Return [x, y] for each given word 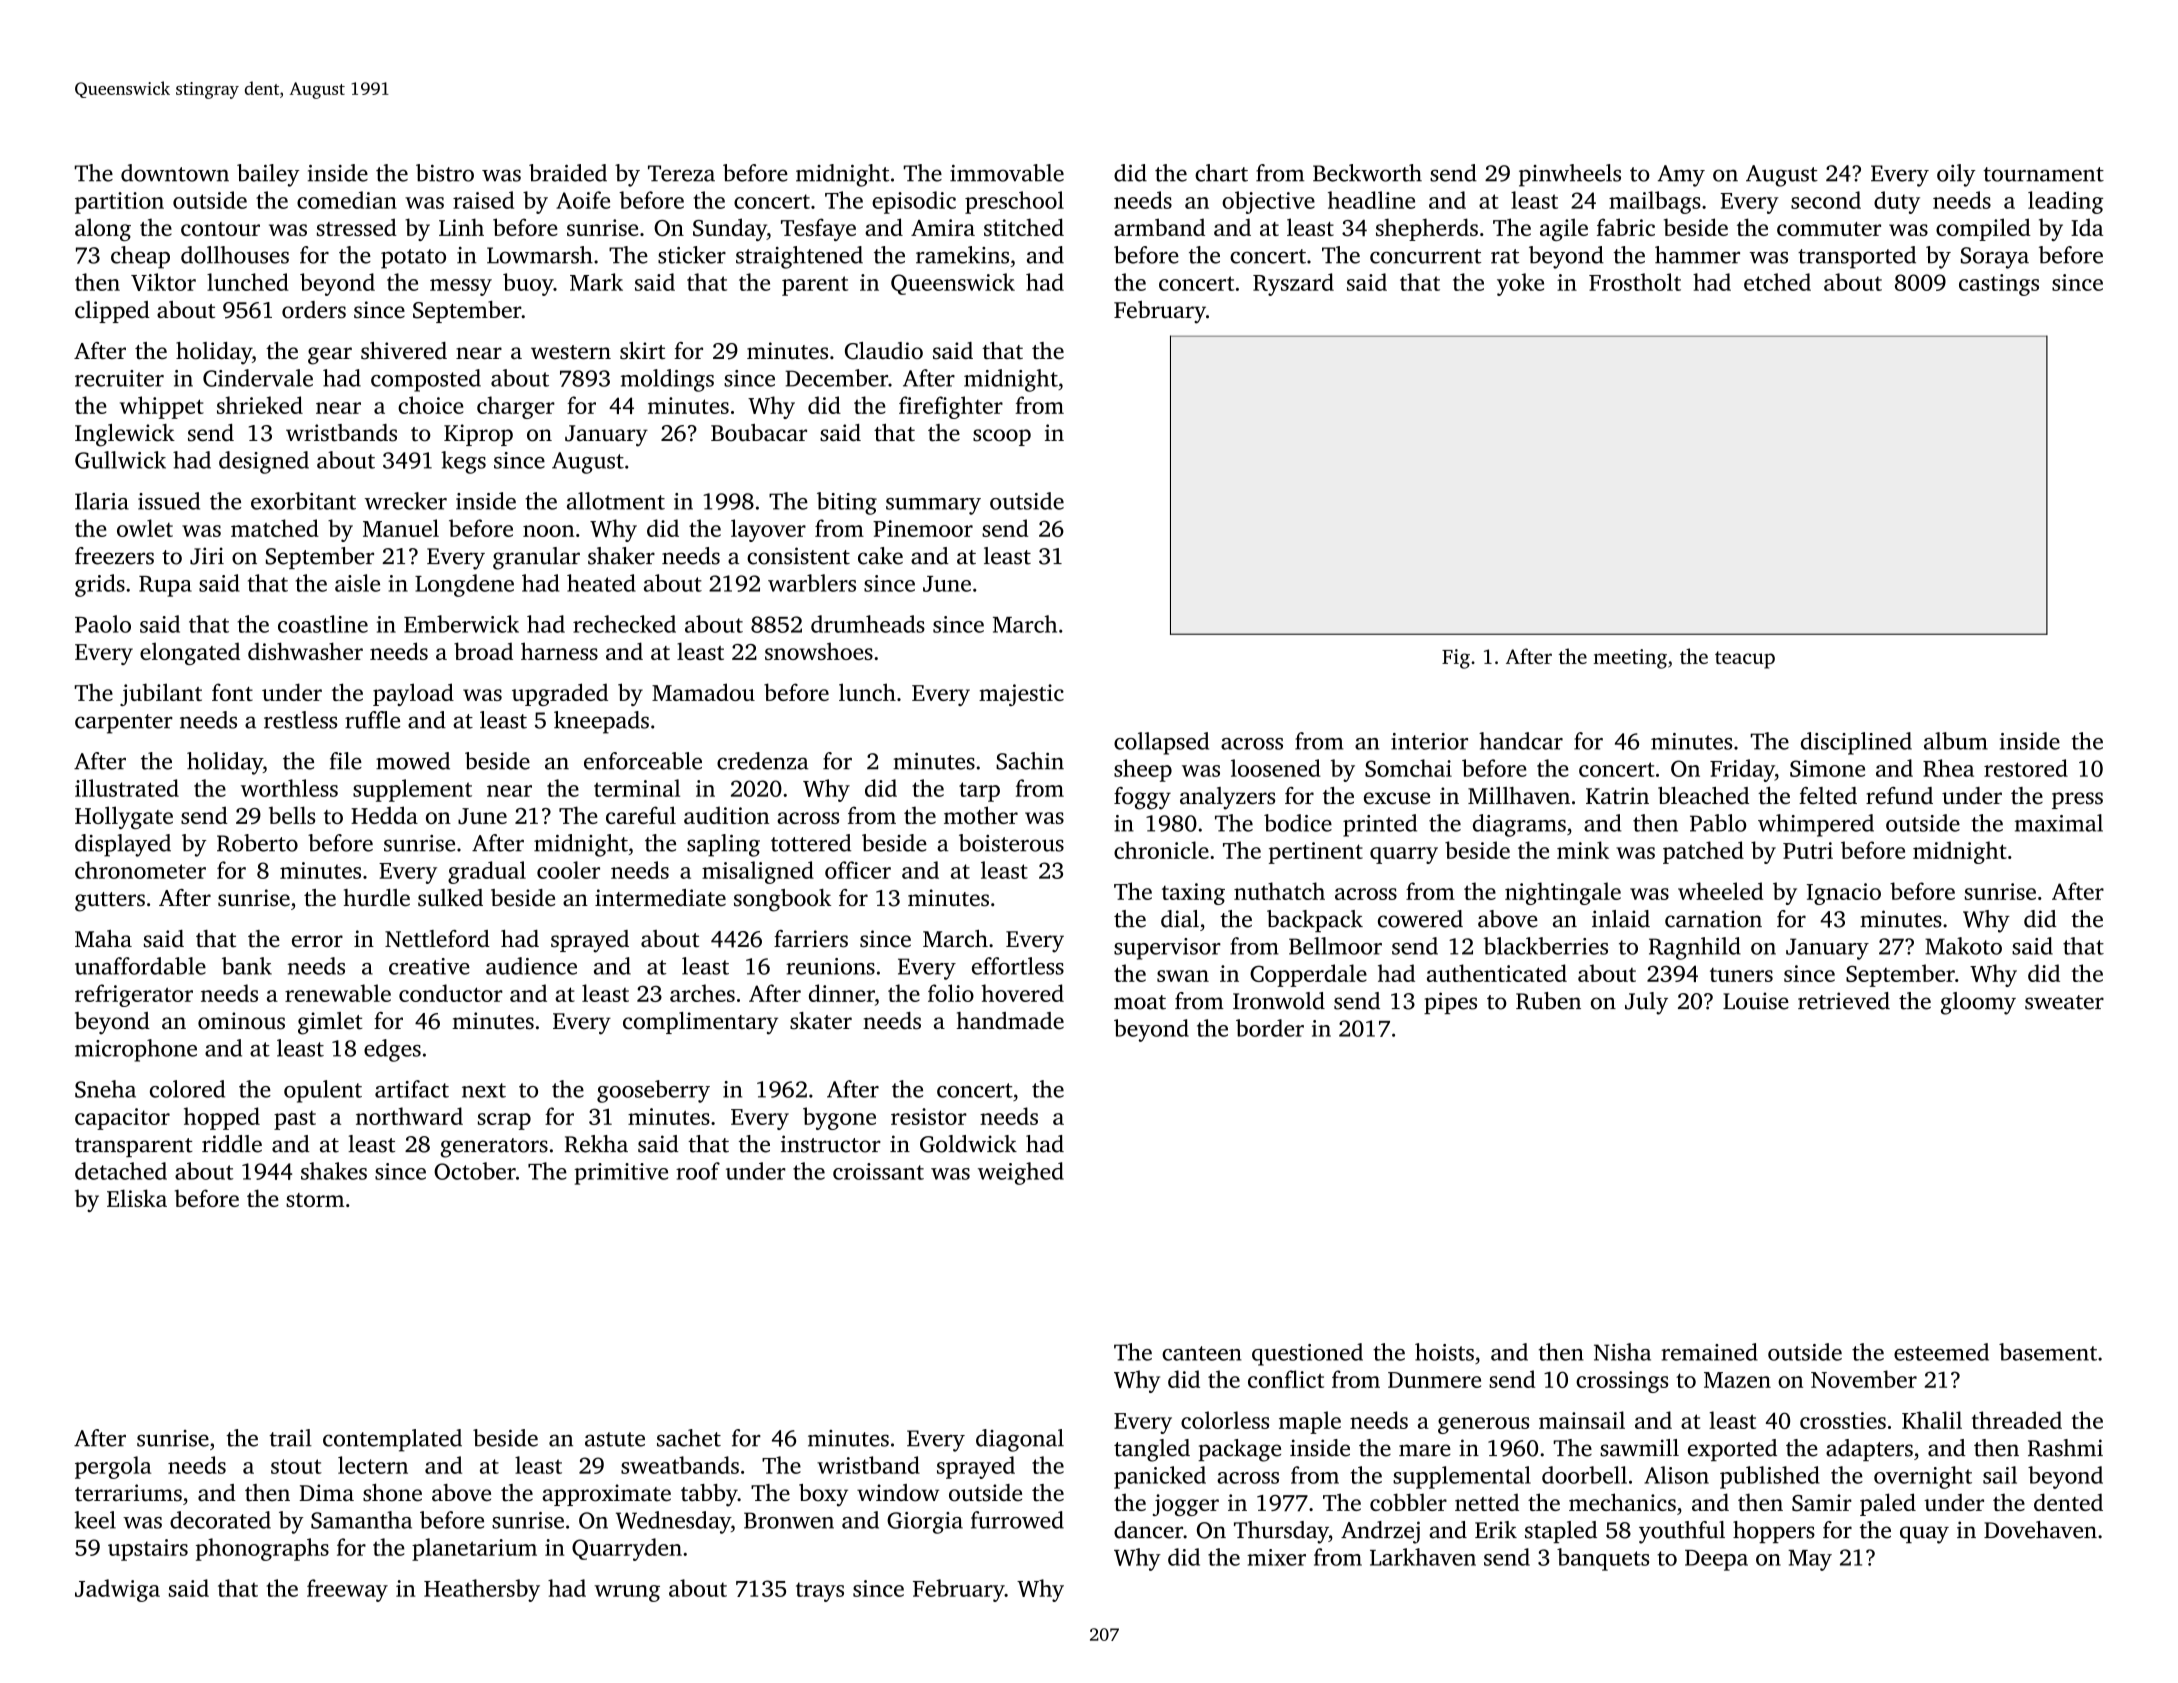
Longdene [464, 585]
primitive [621, 1174]
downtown [175, 173]
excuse [1397, 798]
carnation [1713, 919]
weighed [1021, 1173]
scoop [1002, 437]
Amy [1681, 176]
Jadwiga [117, 1590]
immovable [1007, 173]
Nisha [1622, 1352]
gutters [110, 902]
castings [1999, 285]
